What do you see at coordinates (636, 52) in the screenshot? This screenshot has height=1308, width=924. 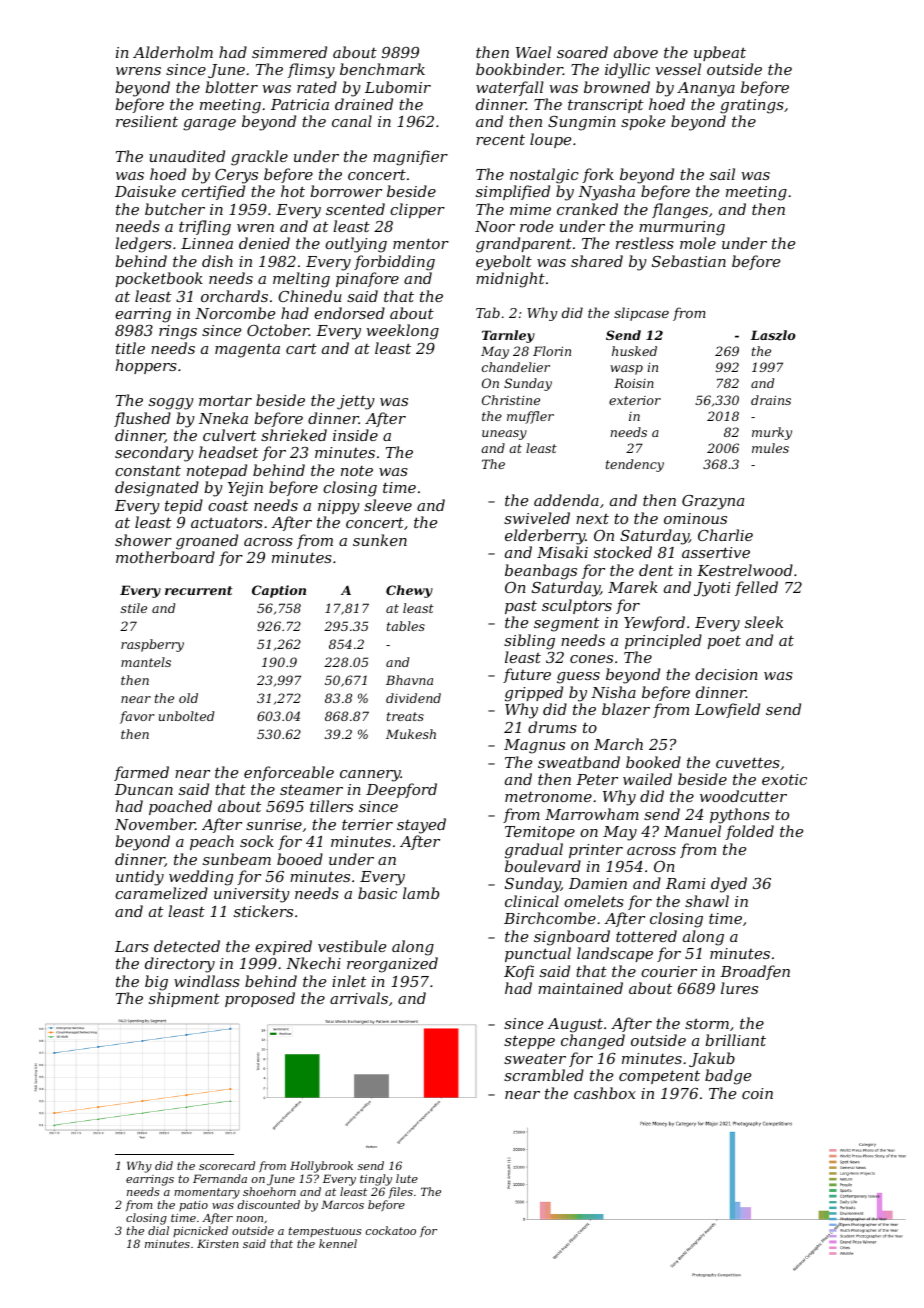 I see `above` at bounding box center [636, 52].
